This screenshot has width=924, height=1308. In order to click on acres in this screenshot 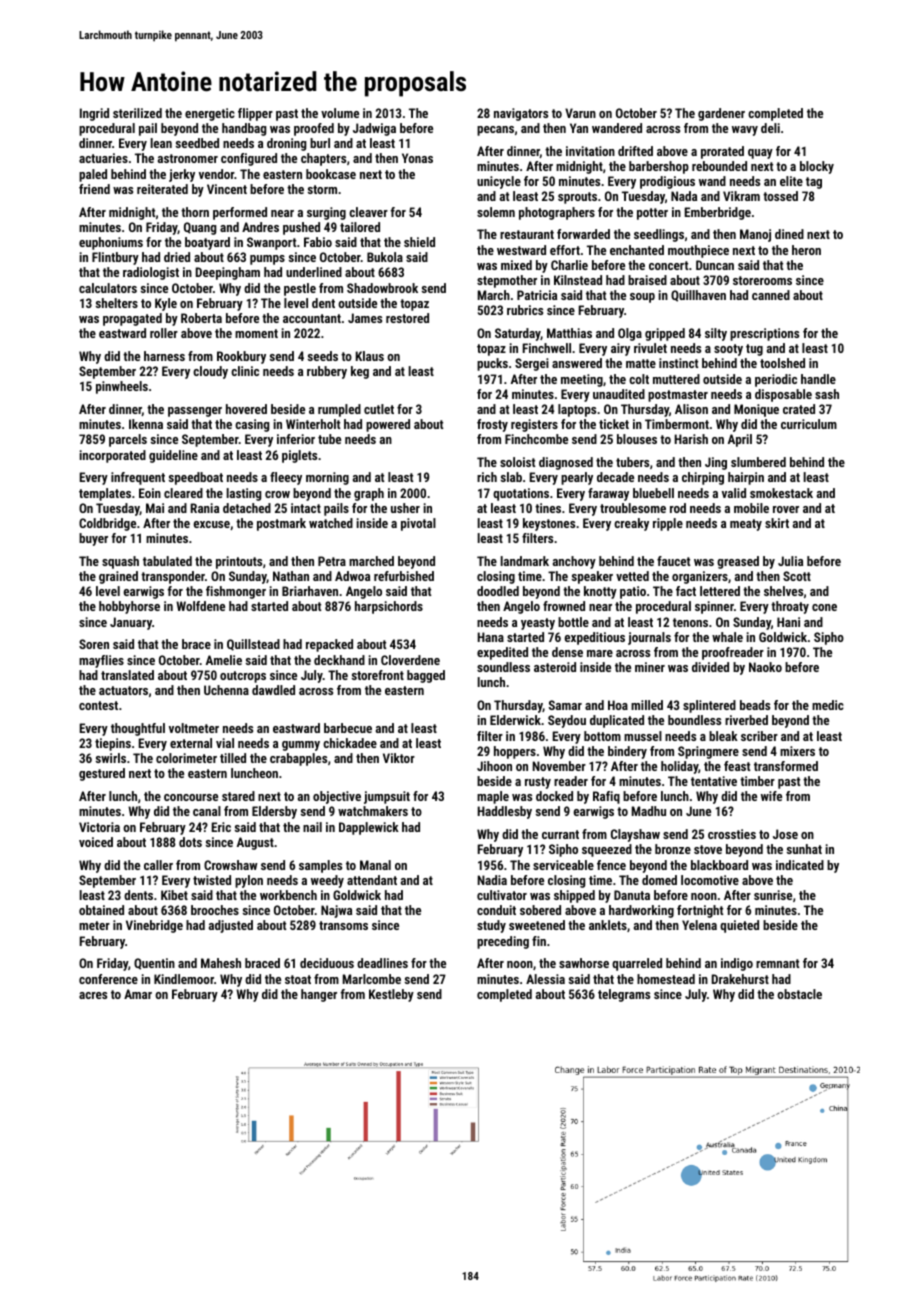, I will do `click(93, 995)`.
